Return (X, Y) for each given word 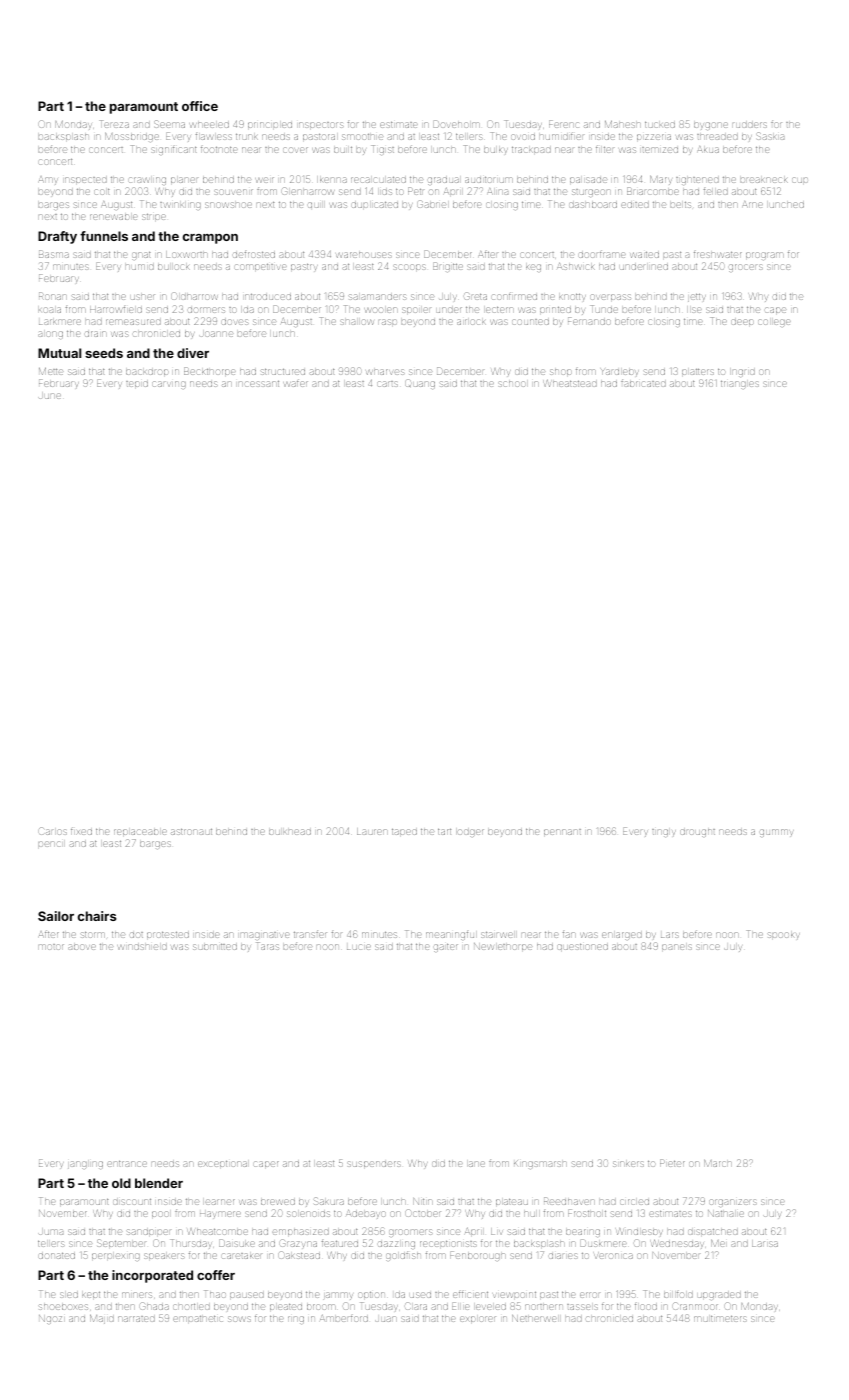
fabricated (643, 383)
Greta (475, 296)
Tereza (115, 124)
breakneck (764, 180)
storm (93, 934)
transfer (310, 934)
